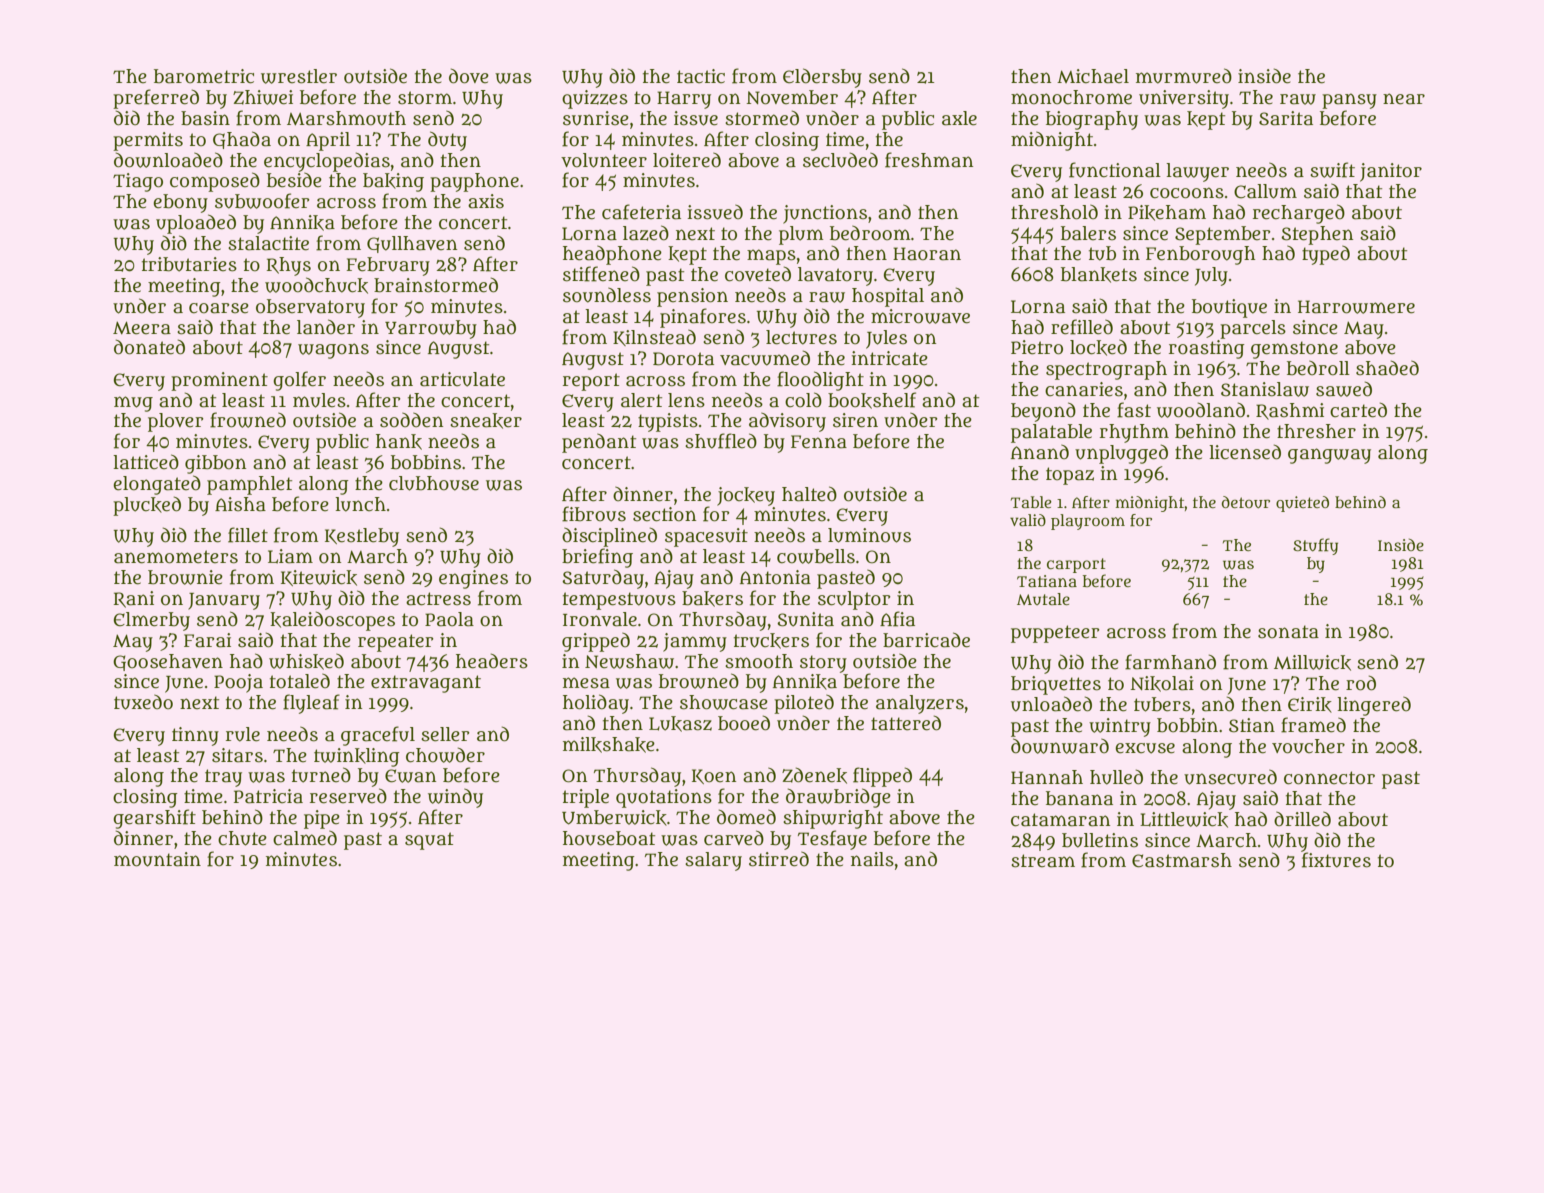 The image size is (1544, 1193). I want to click on preferred, so click(156, 99).
